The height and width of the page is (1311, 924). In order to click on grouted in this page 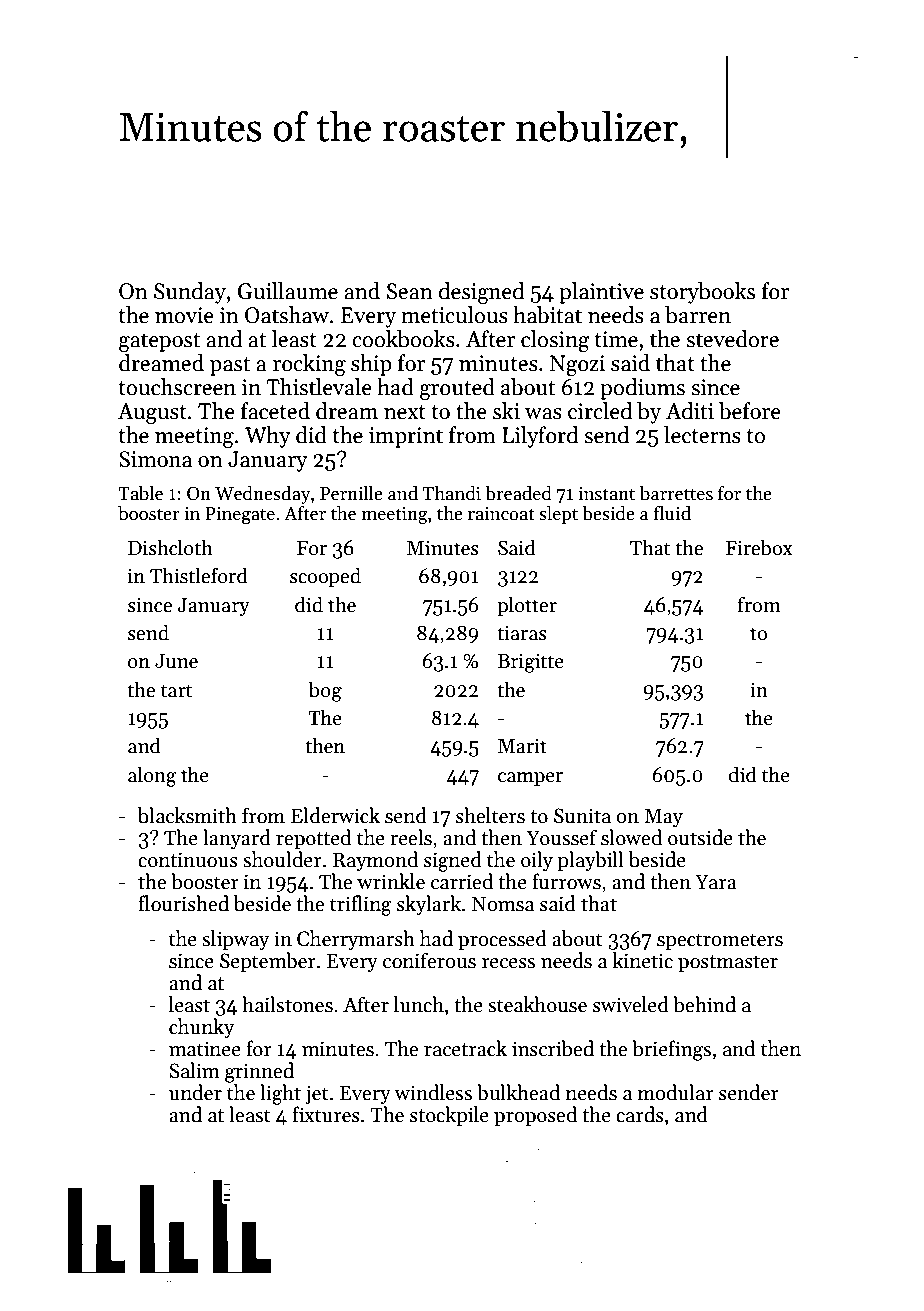, I will do `click(457, 389)`.
